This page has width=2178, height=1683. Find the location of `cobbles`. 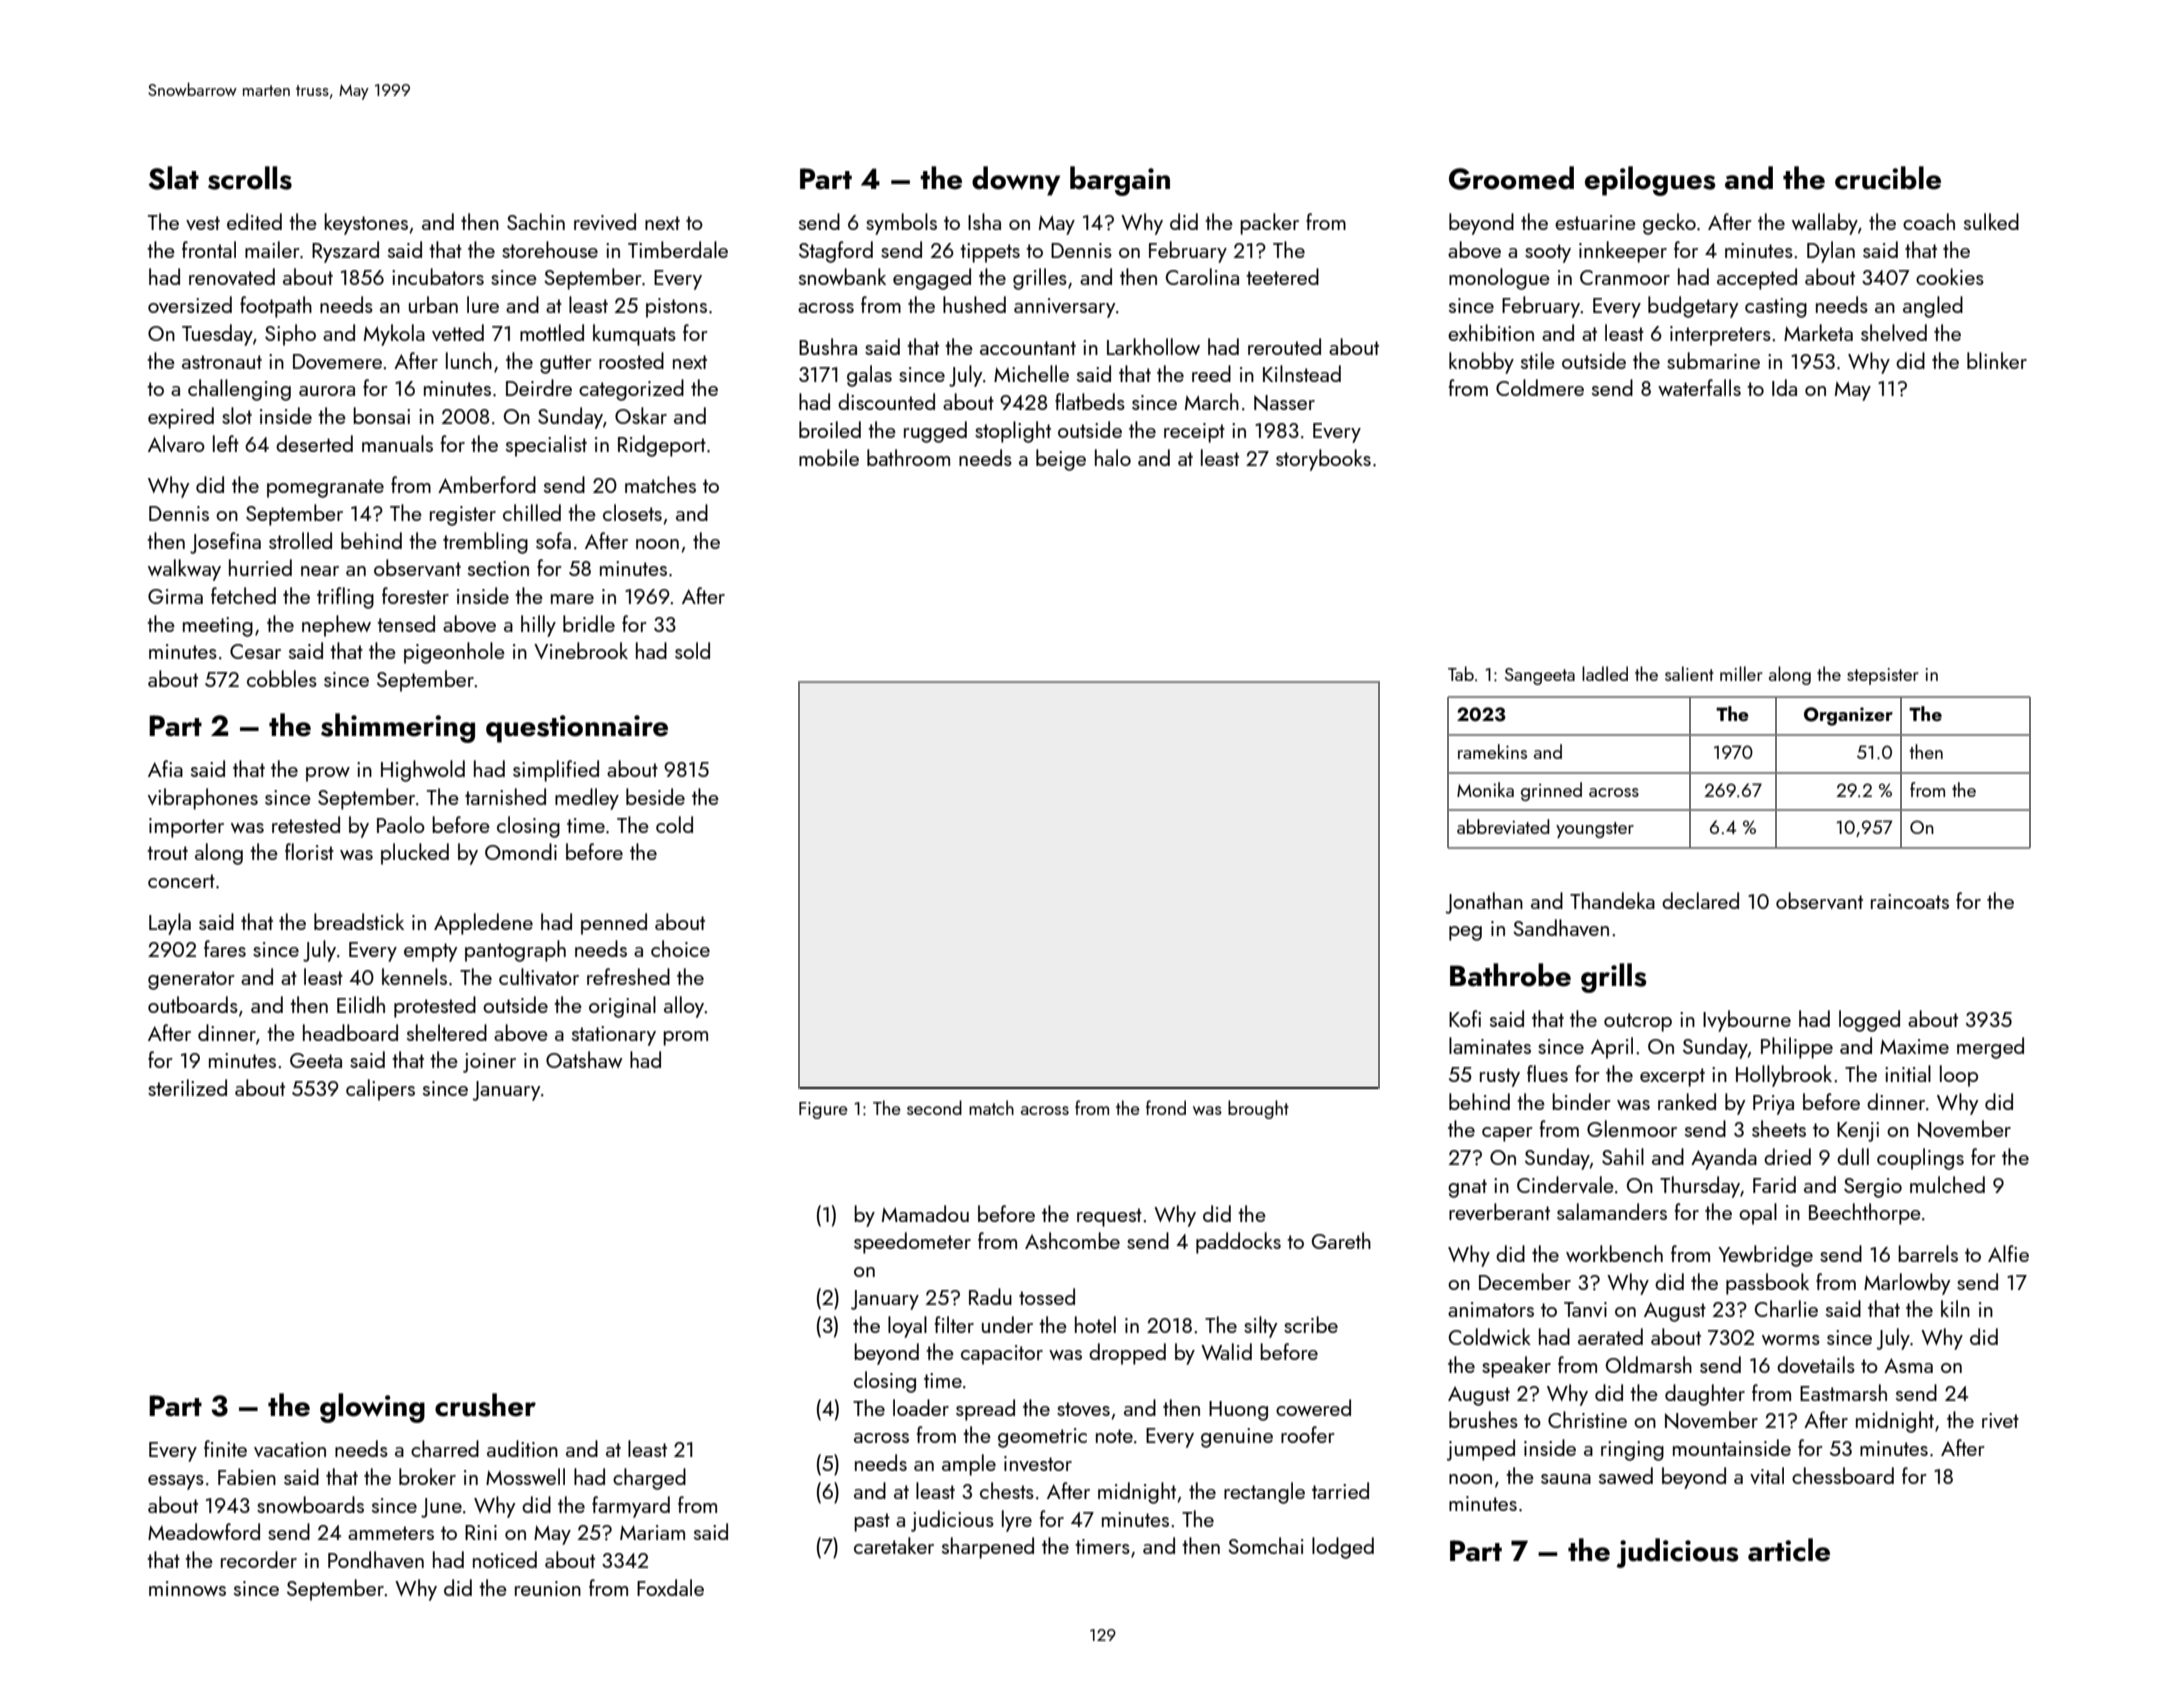

cobbles is located at coordinates (282, 678).
